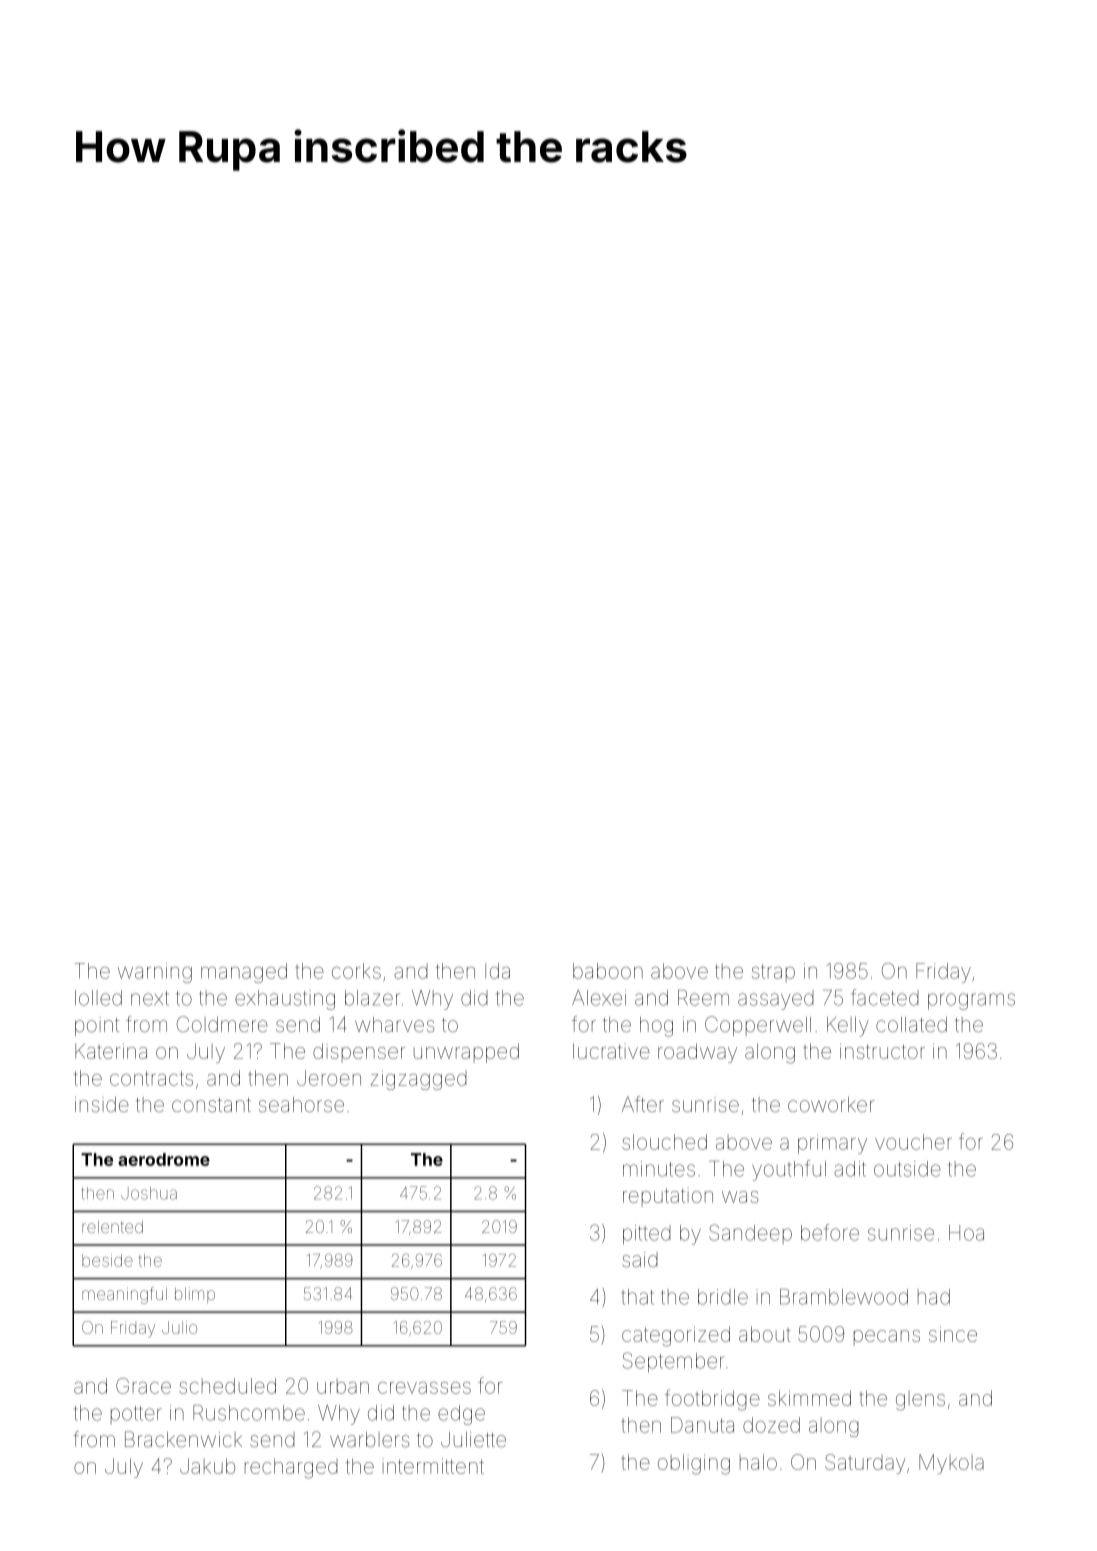 Image resolution: width=1097 pixels, height=1551 pixels. What do you see at coordinates (164, 1159) in the page?
I see `aerodrome` at bounding box center [164, 1159].
